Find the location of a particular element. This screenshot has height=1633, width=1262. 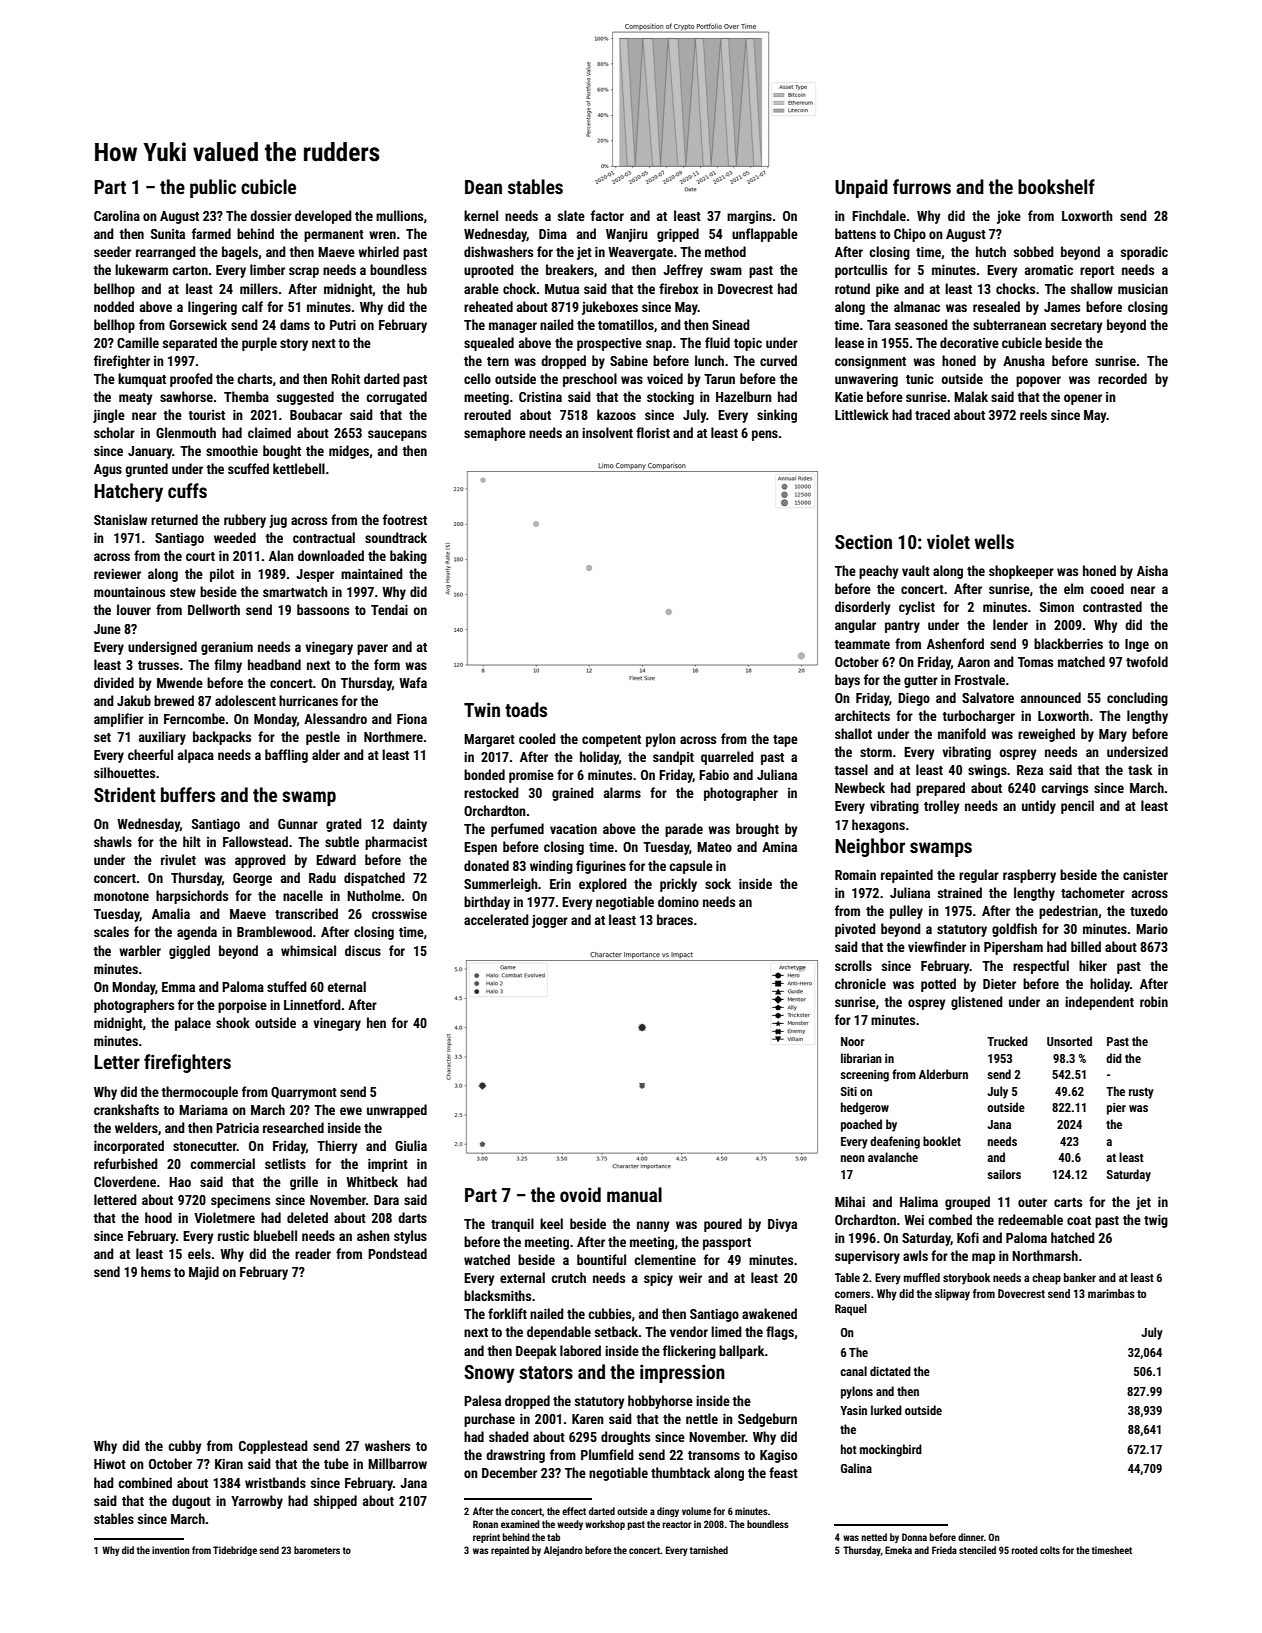

public is located at coordinates (213, 188).
